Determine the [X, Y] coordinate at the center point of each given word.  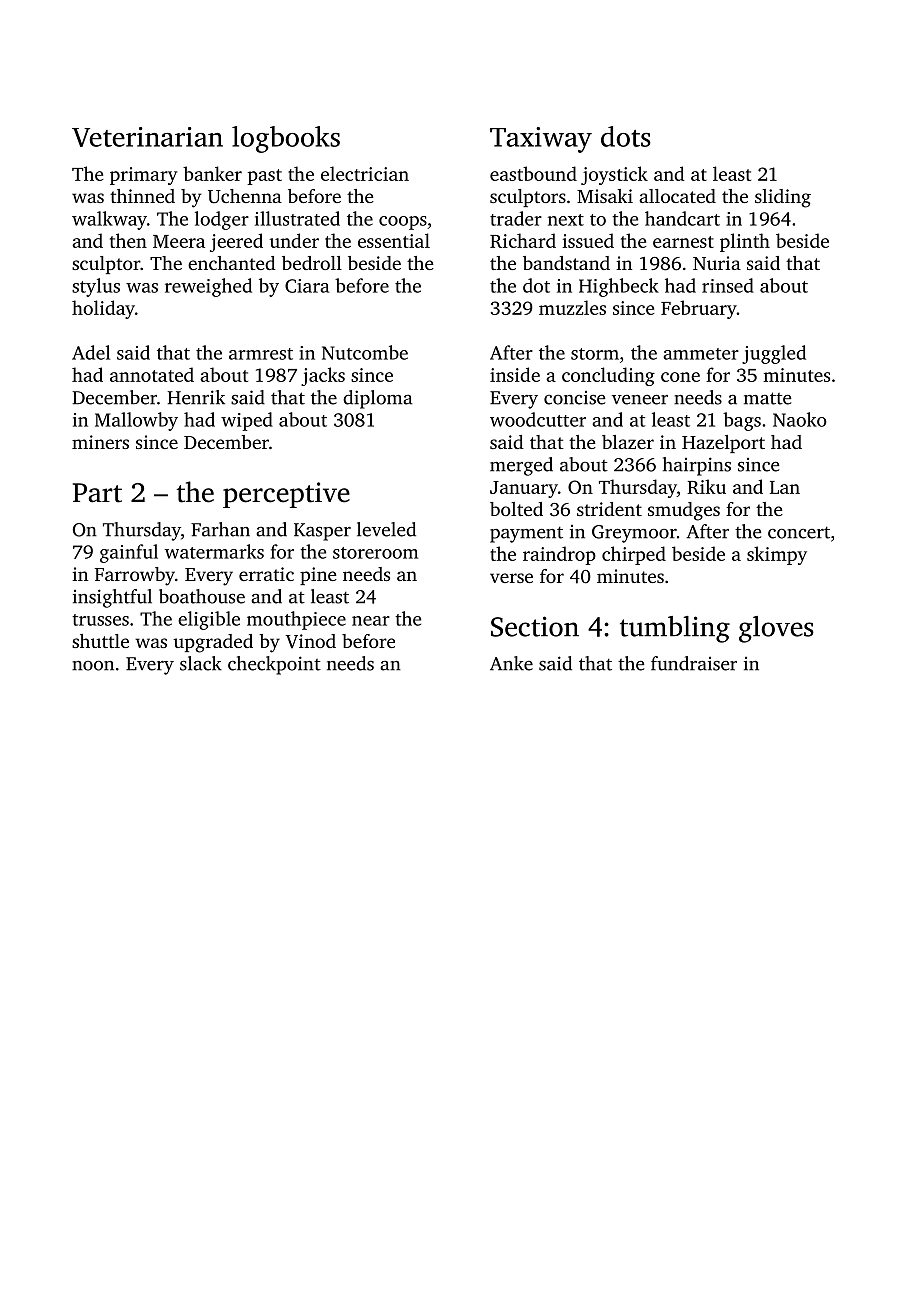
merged [521, 466]
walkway [109, 220]
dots [626, 136]
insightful [112, 598]
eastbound [533, 173]
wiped [247, 421]
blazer [628, 442]
